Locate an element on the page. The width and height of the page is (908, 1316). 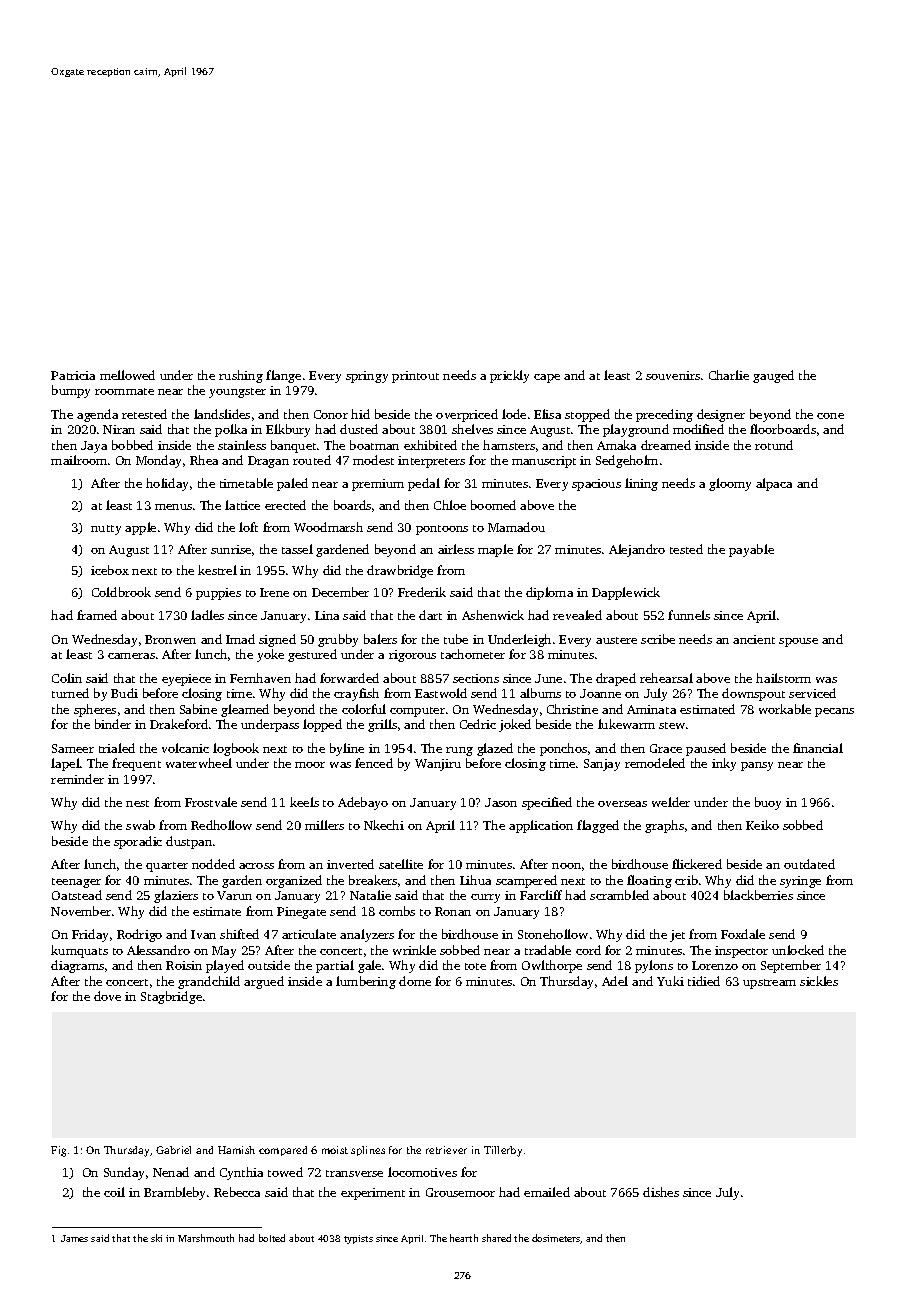
dosimeters is located at coordinates (556, 1239).
